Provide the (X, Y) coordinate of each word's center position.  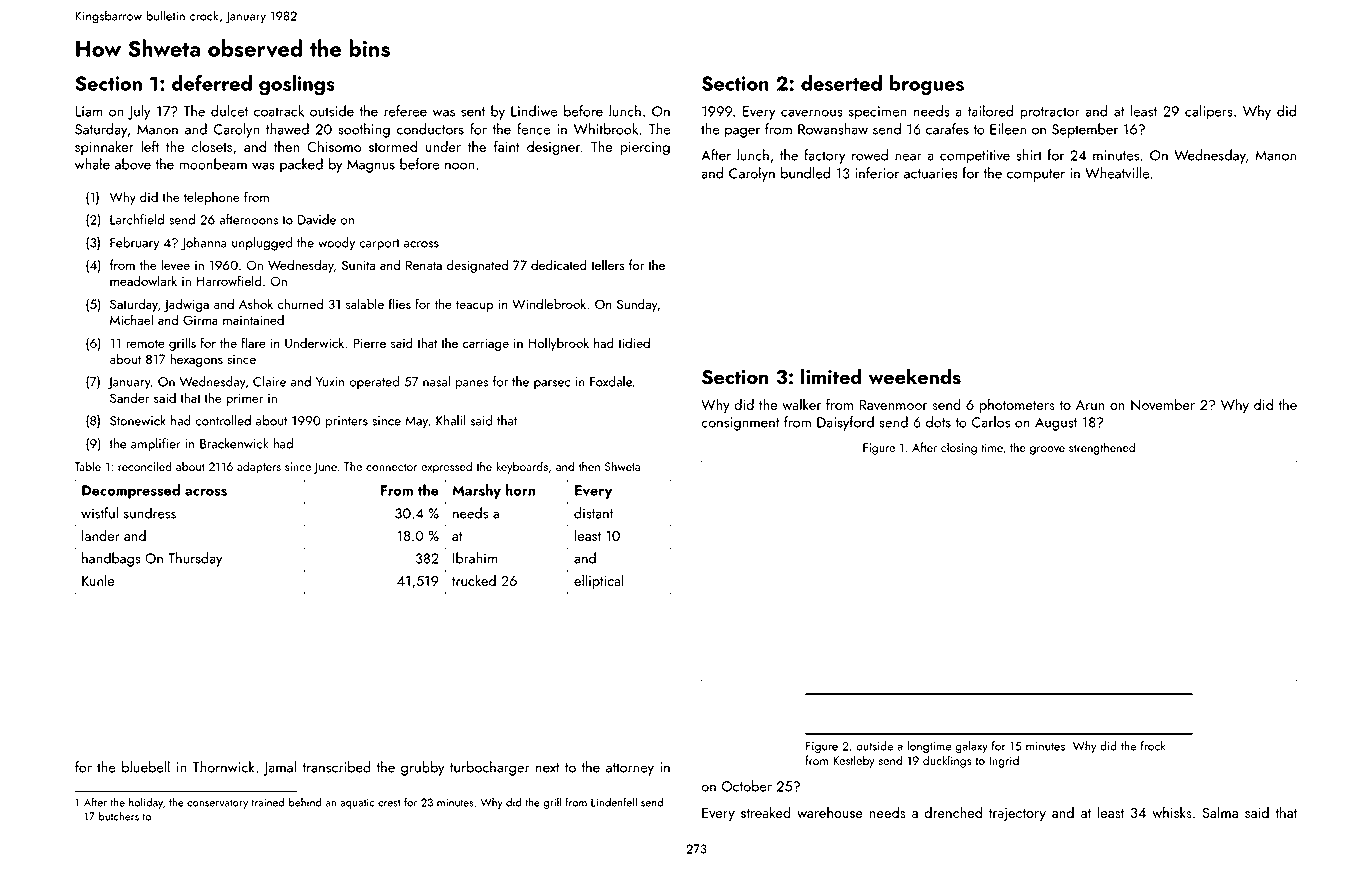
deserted (841, 83)
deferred (212, 82)
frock (1153, 746)
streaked (766, 812)
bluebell (146, 767)
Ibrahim (475, 558)
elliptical (599, 582)
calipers (1209, 112)
